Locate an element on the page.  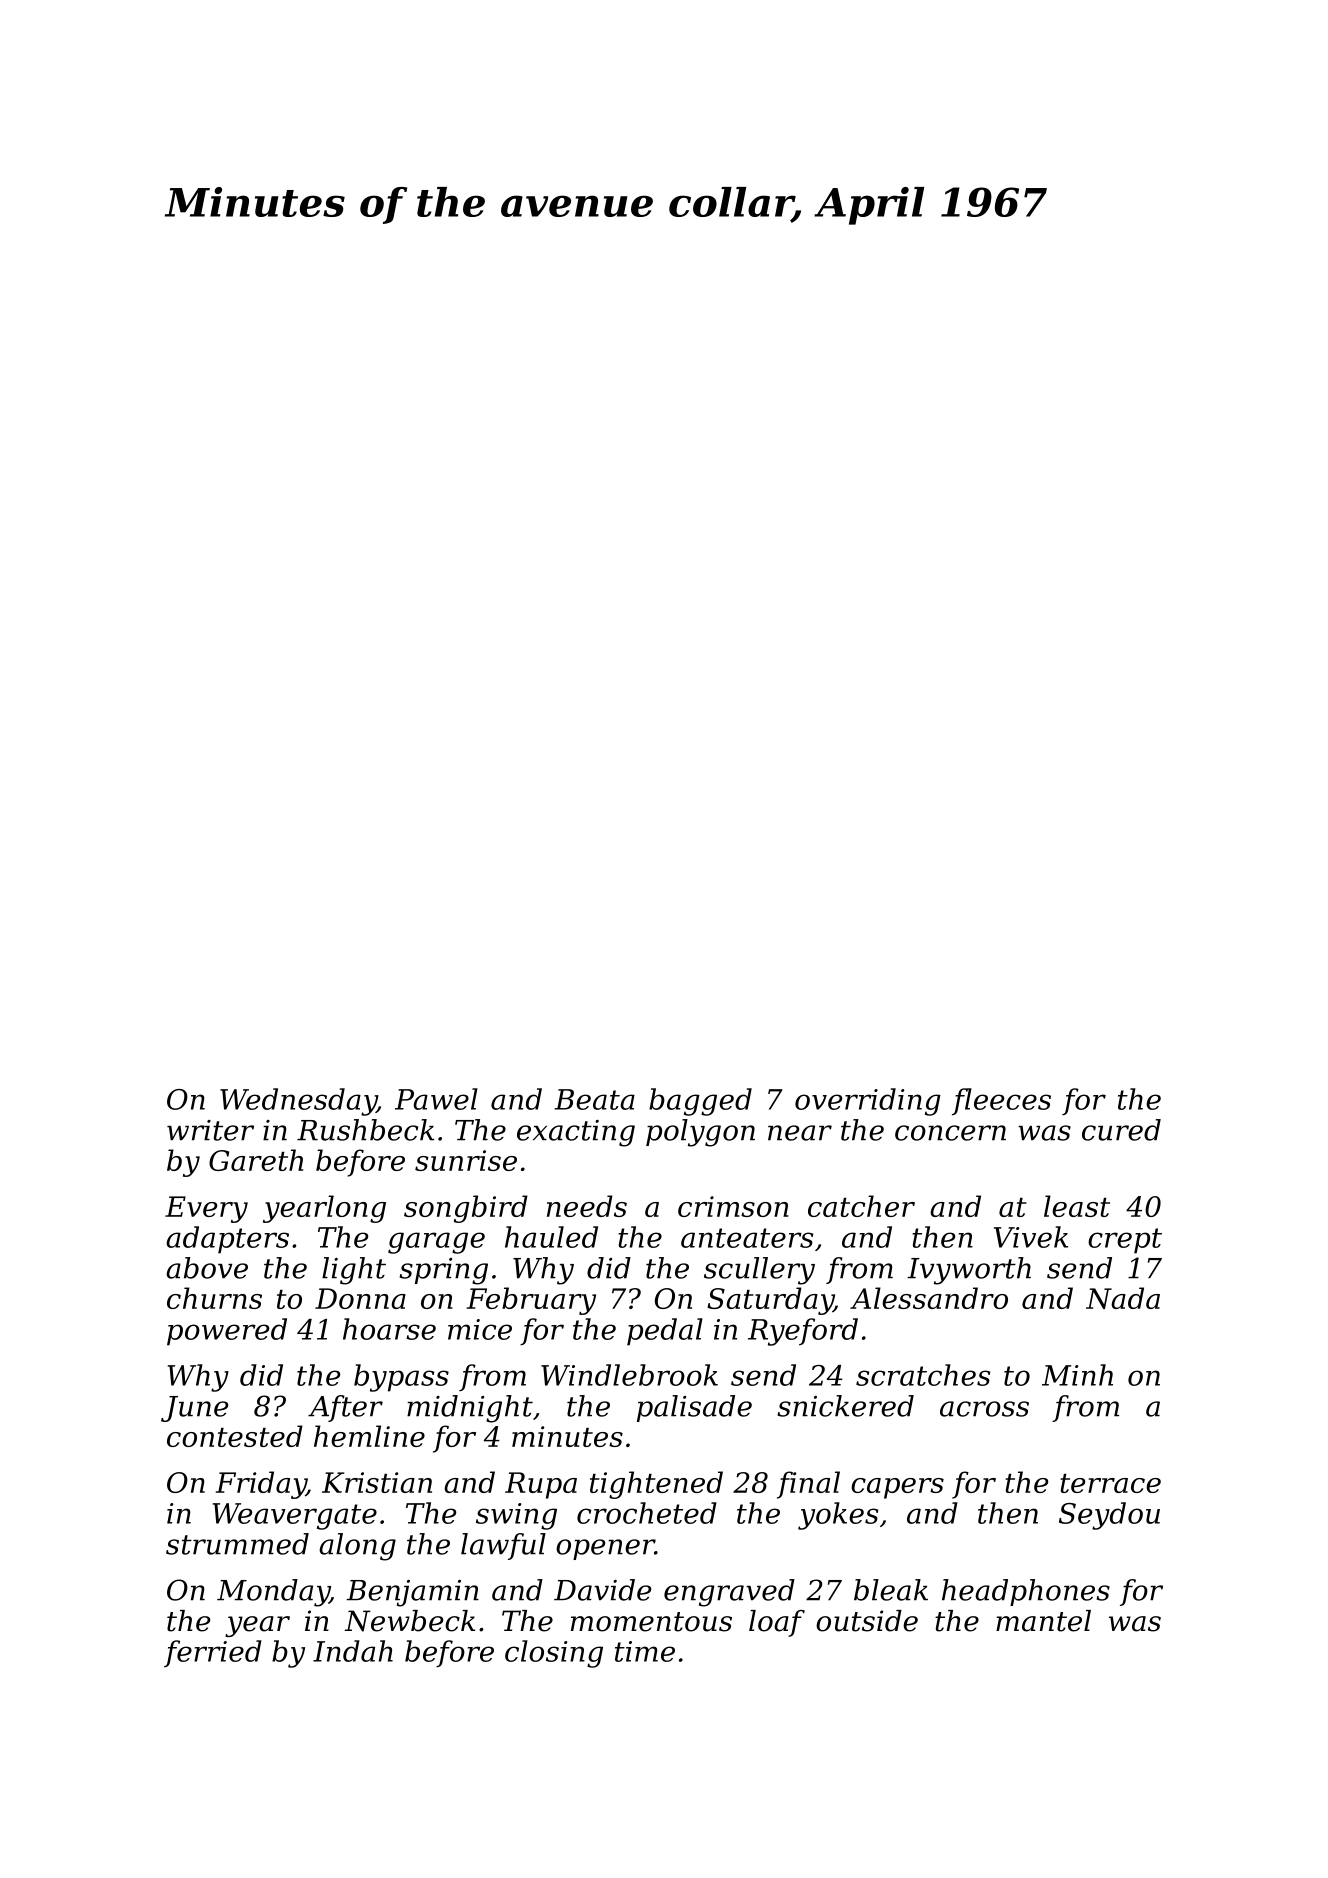
Vivek is located at coordinates (1031, 1237).
